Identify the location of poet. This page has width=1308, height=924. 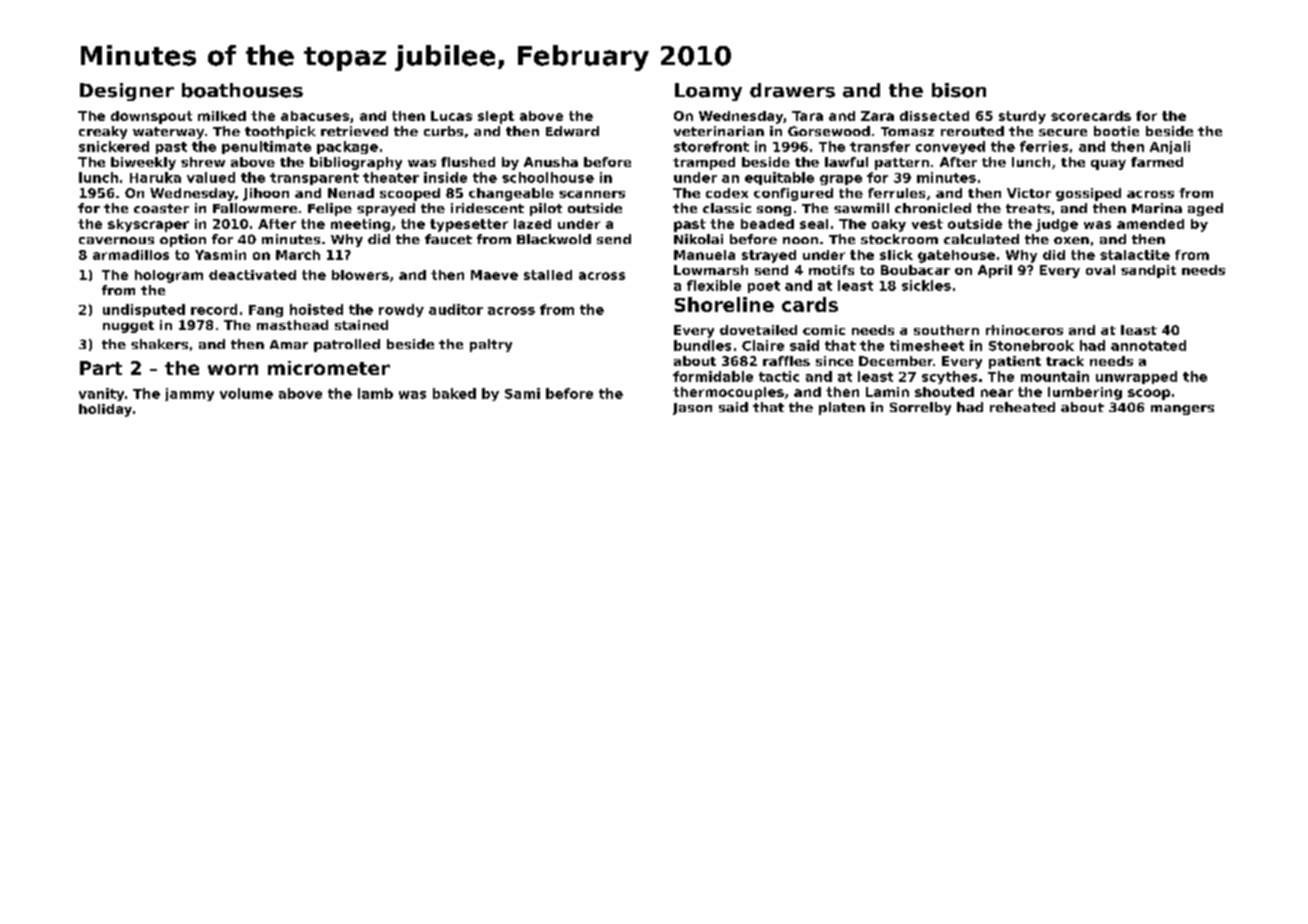
(764, 287).
